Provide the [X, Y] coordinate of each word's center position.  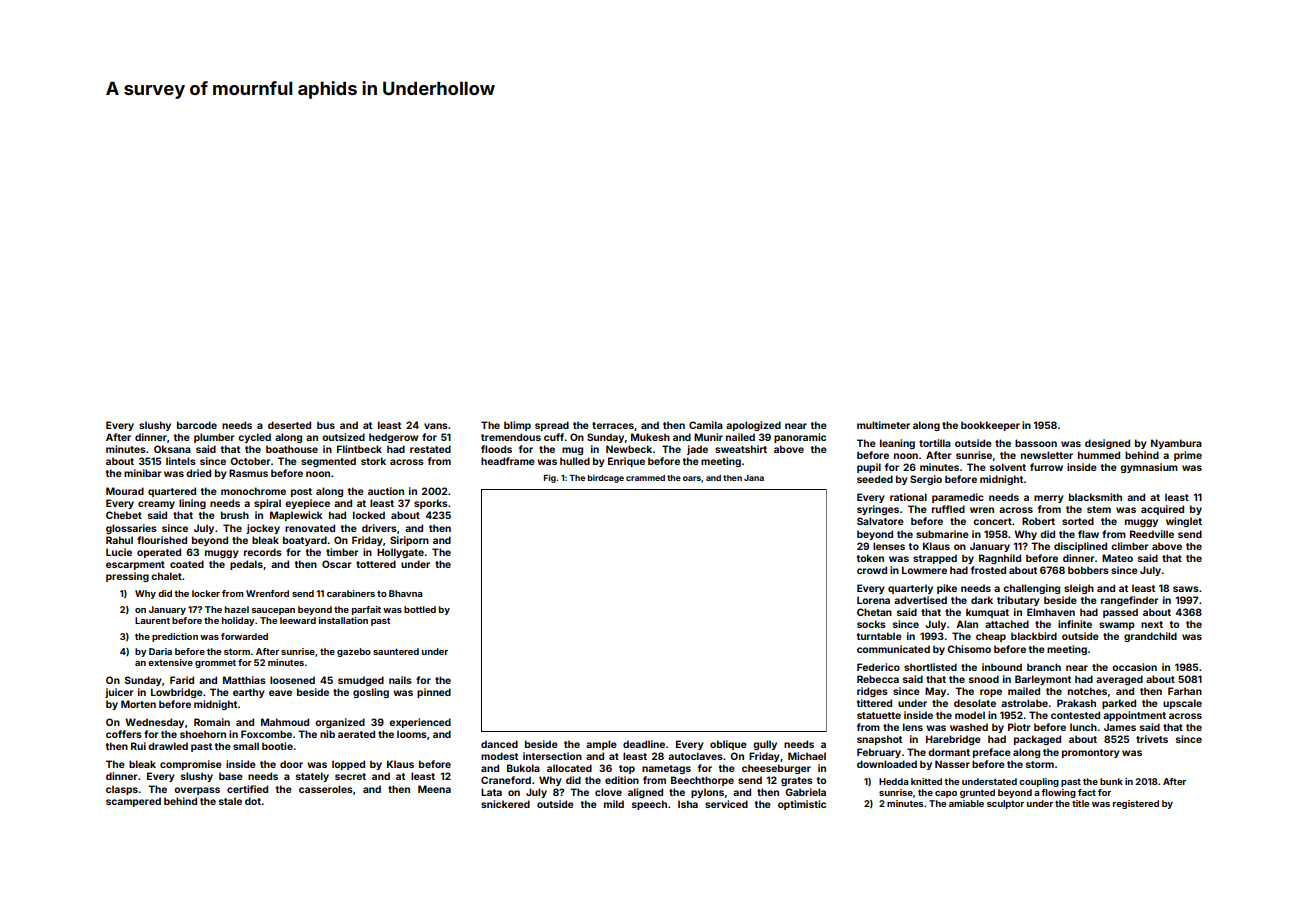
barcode [197, 425]
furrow [1046, 467]
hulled [575, 461]
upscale [1182, 704]
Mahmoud [285, 722]
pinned [434, 693]
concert [992, 521]
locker [206, 593]
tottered [376, 564]
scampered [133, 802]
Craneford [506, 780]
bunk [1111, 781]
